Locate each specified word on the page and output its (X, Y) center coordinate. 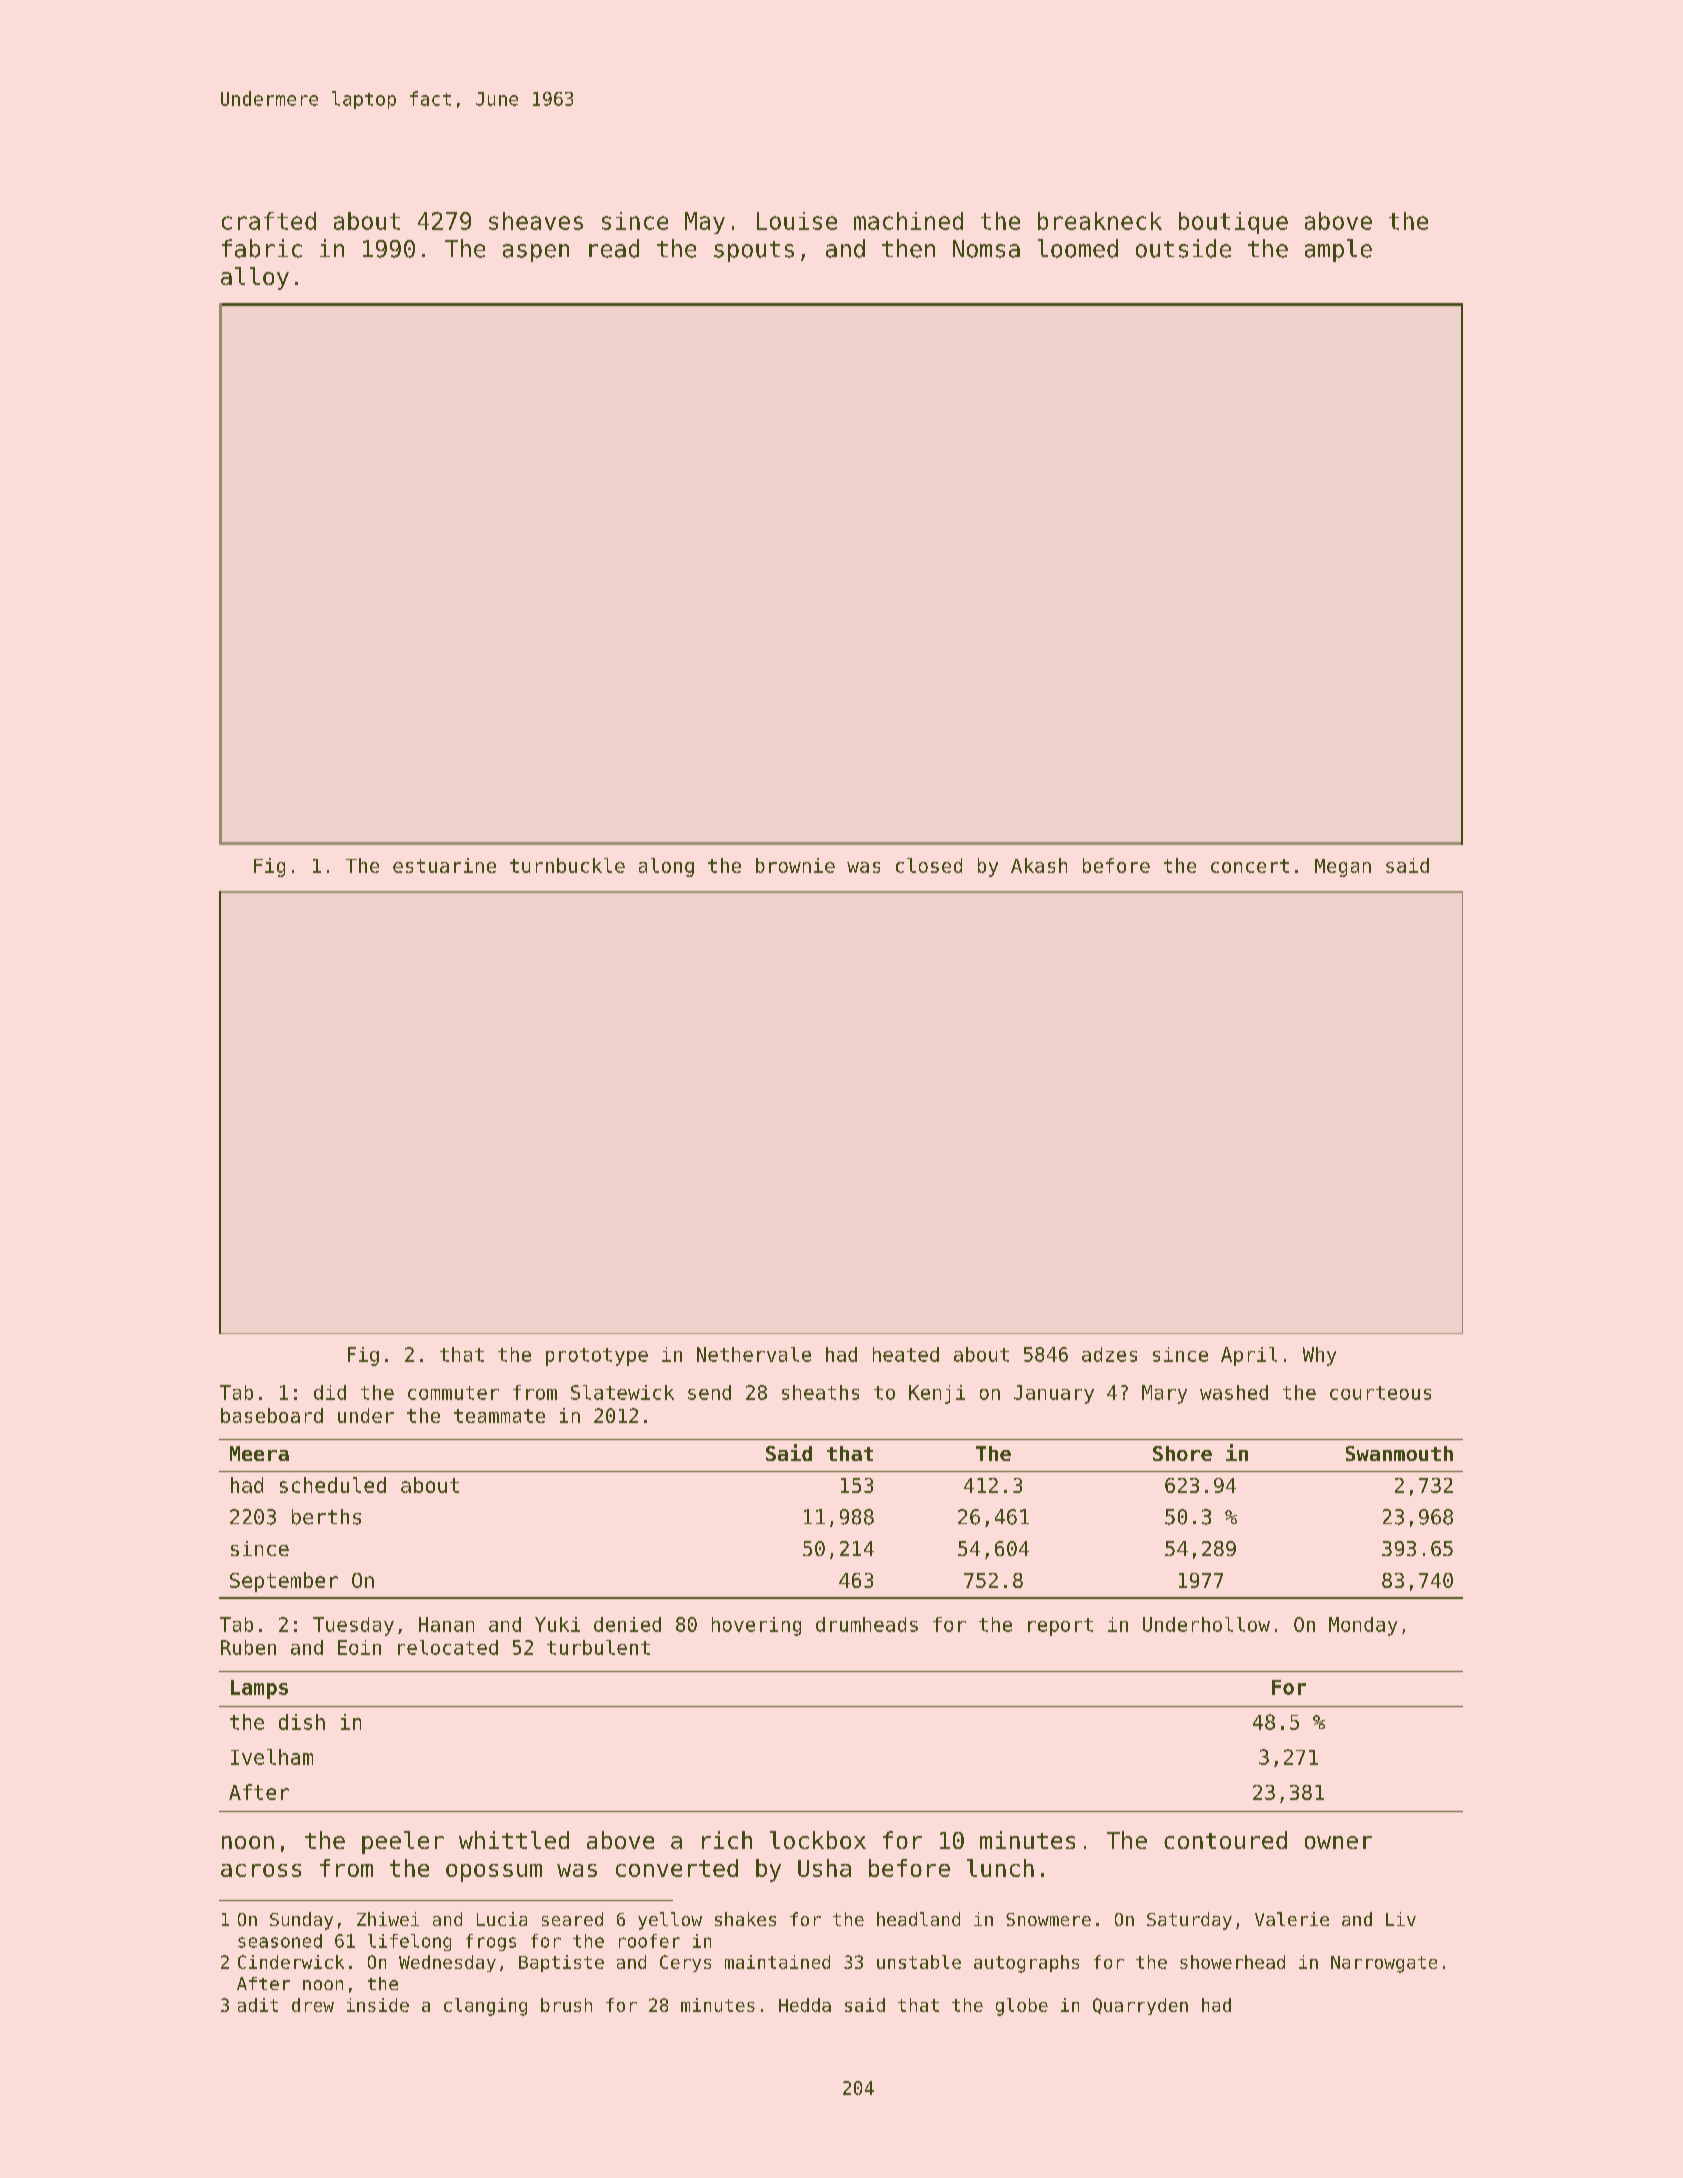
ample (1338, 250)
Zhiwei (388, 1919)
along (666, 867)
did (330, 1392)
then (908, 248)
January (1054, 1394)
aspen (536, 253)
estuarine (444, 865)
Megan (1343, 868)
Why (1319, 1356)
